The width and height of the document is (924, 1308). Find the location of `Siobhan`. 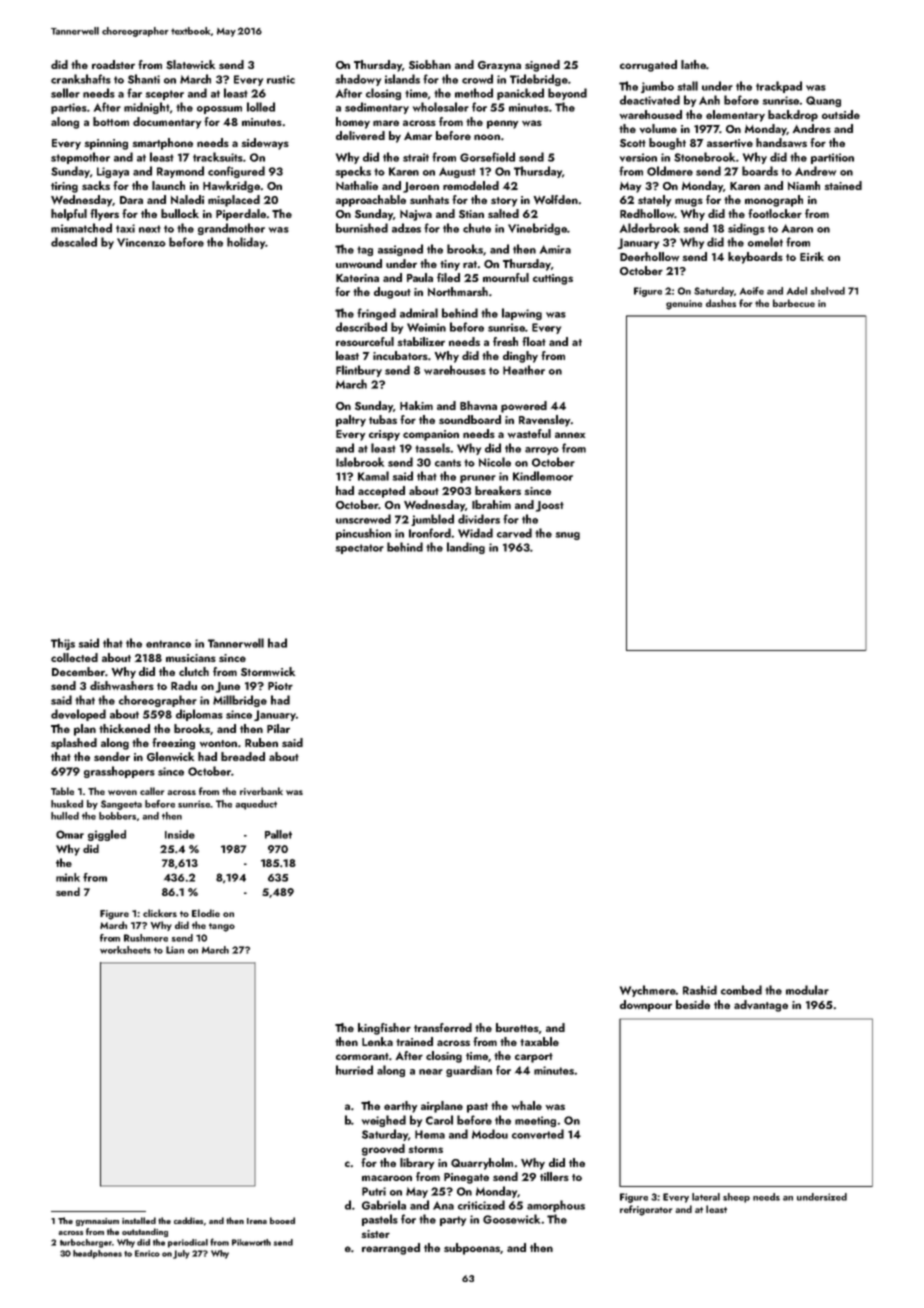

Siobhan is located at coordinates (430, 64).
